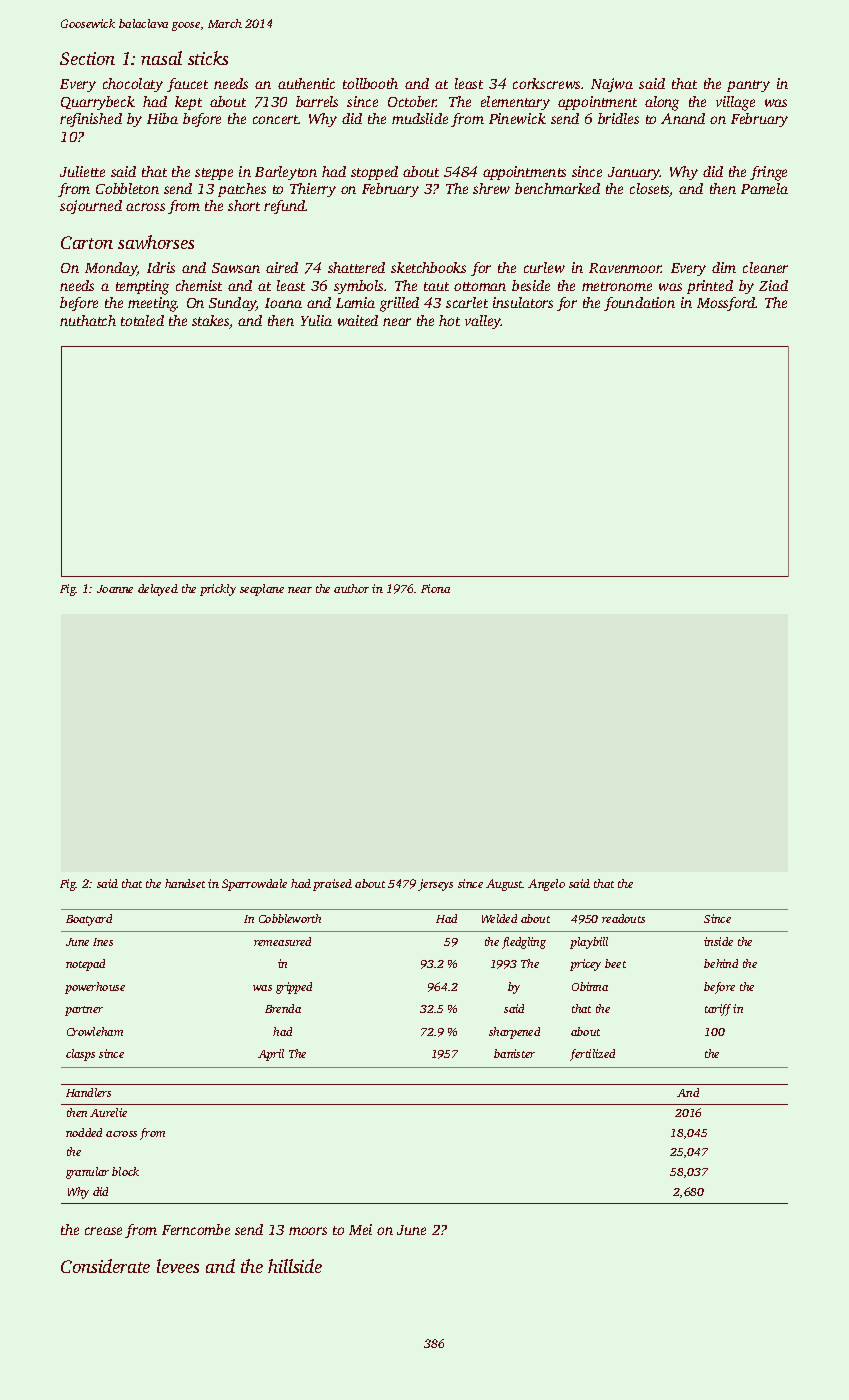  What do you see at coordinates (185, 883) in the screenshot?
I see `handset` at bounding box center [185, 883].
